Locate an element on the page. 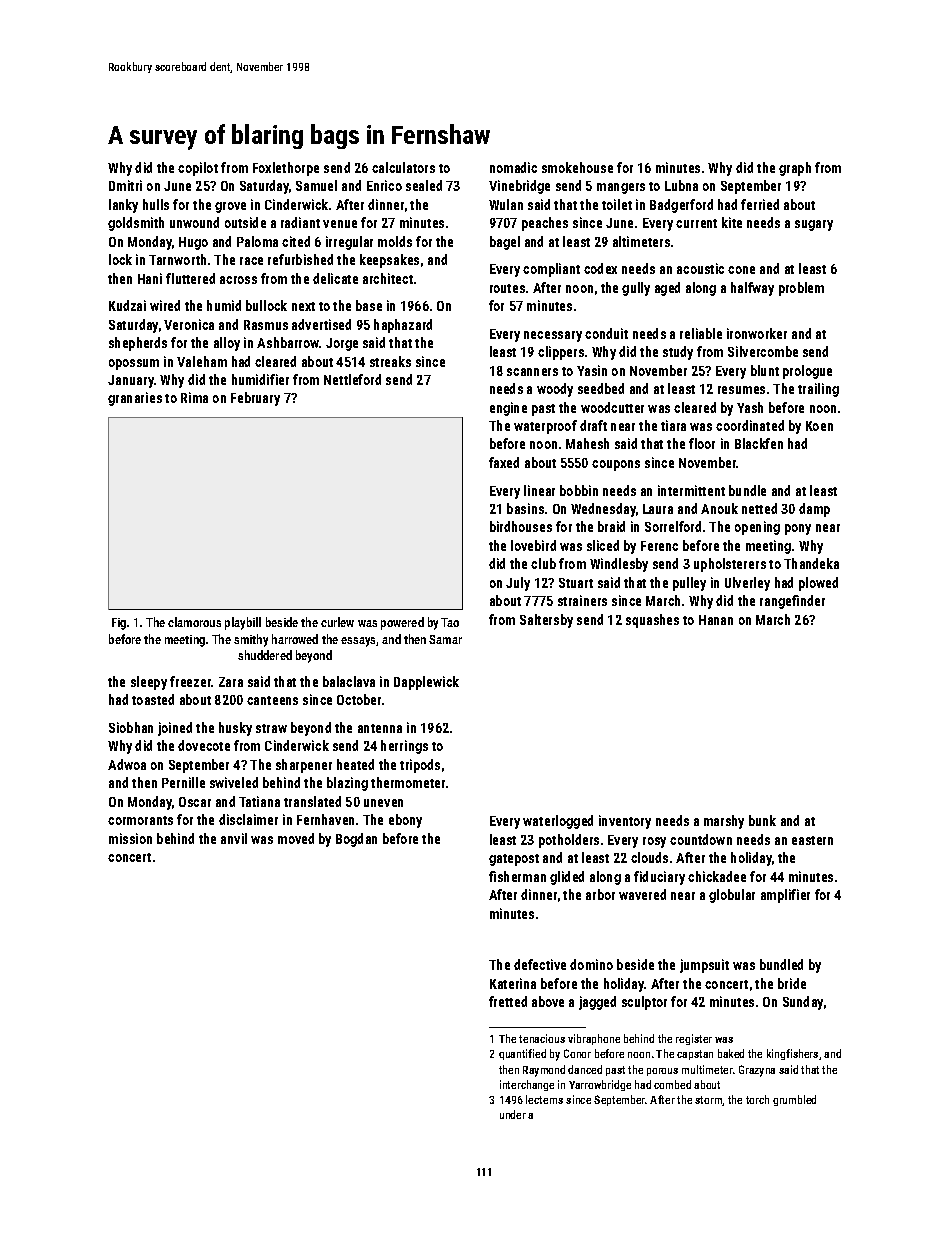 The height and width of the image is (1233, 952). calculators is located at coordinates (403, 167).
